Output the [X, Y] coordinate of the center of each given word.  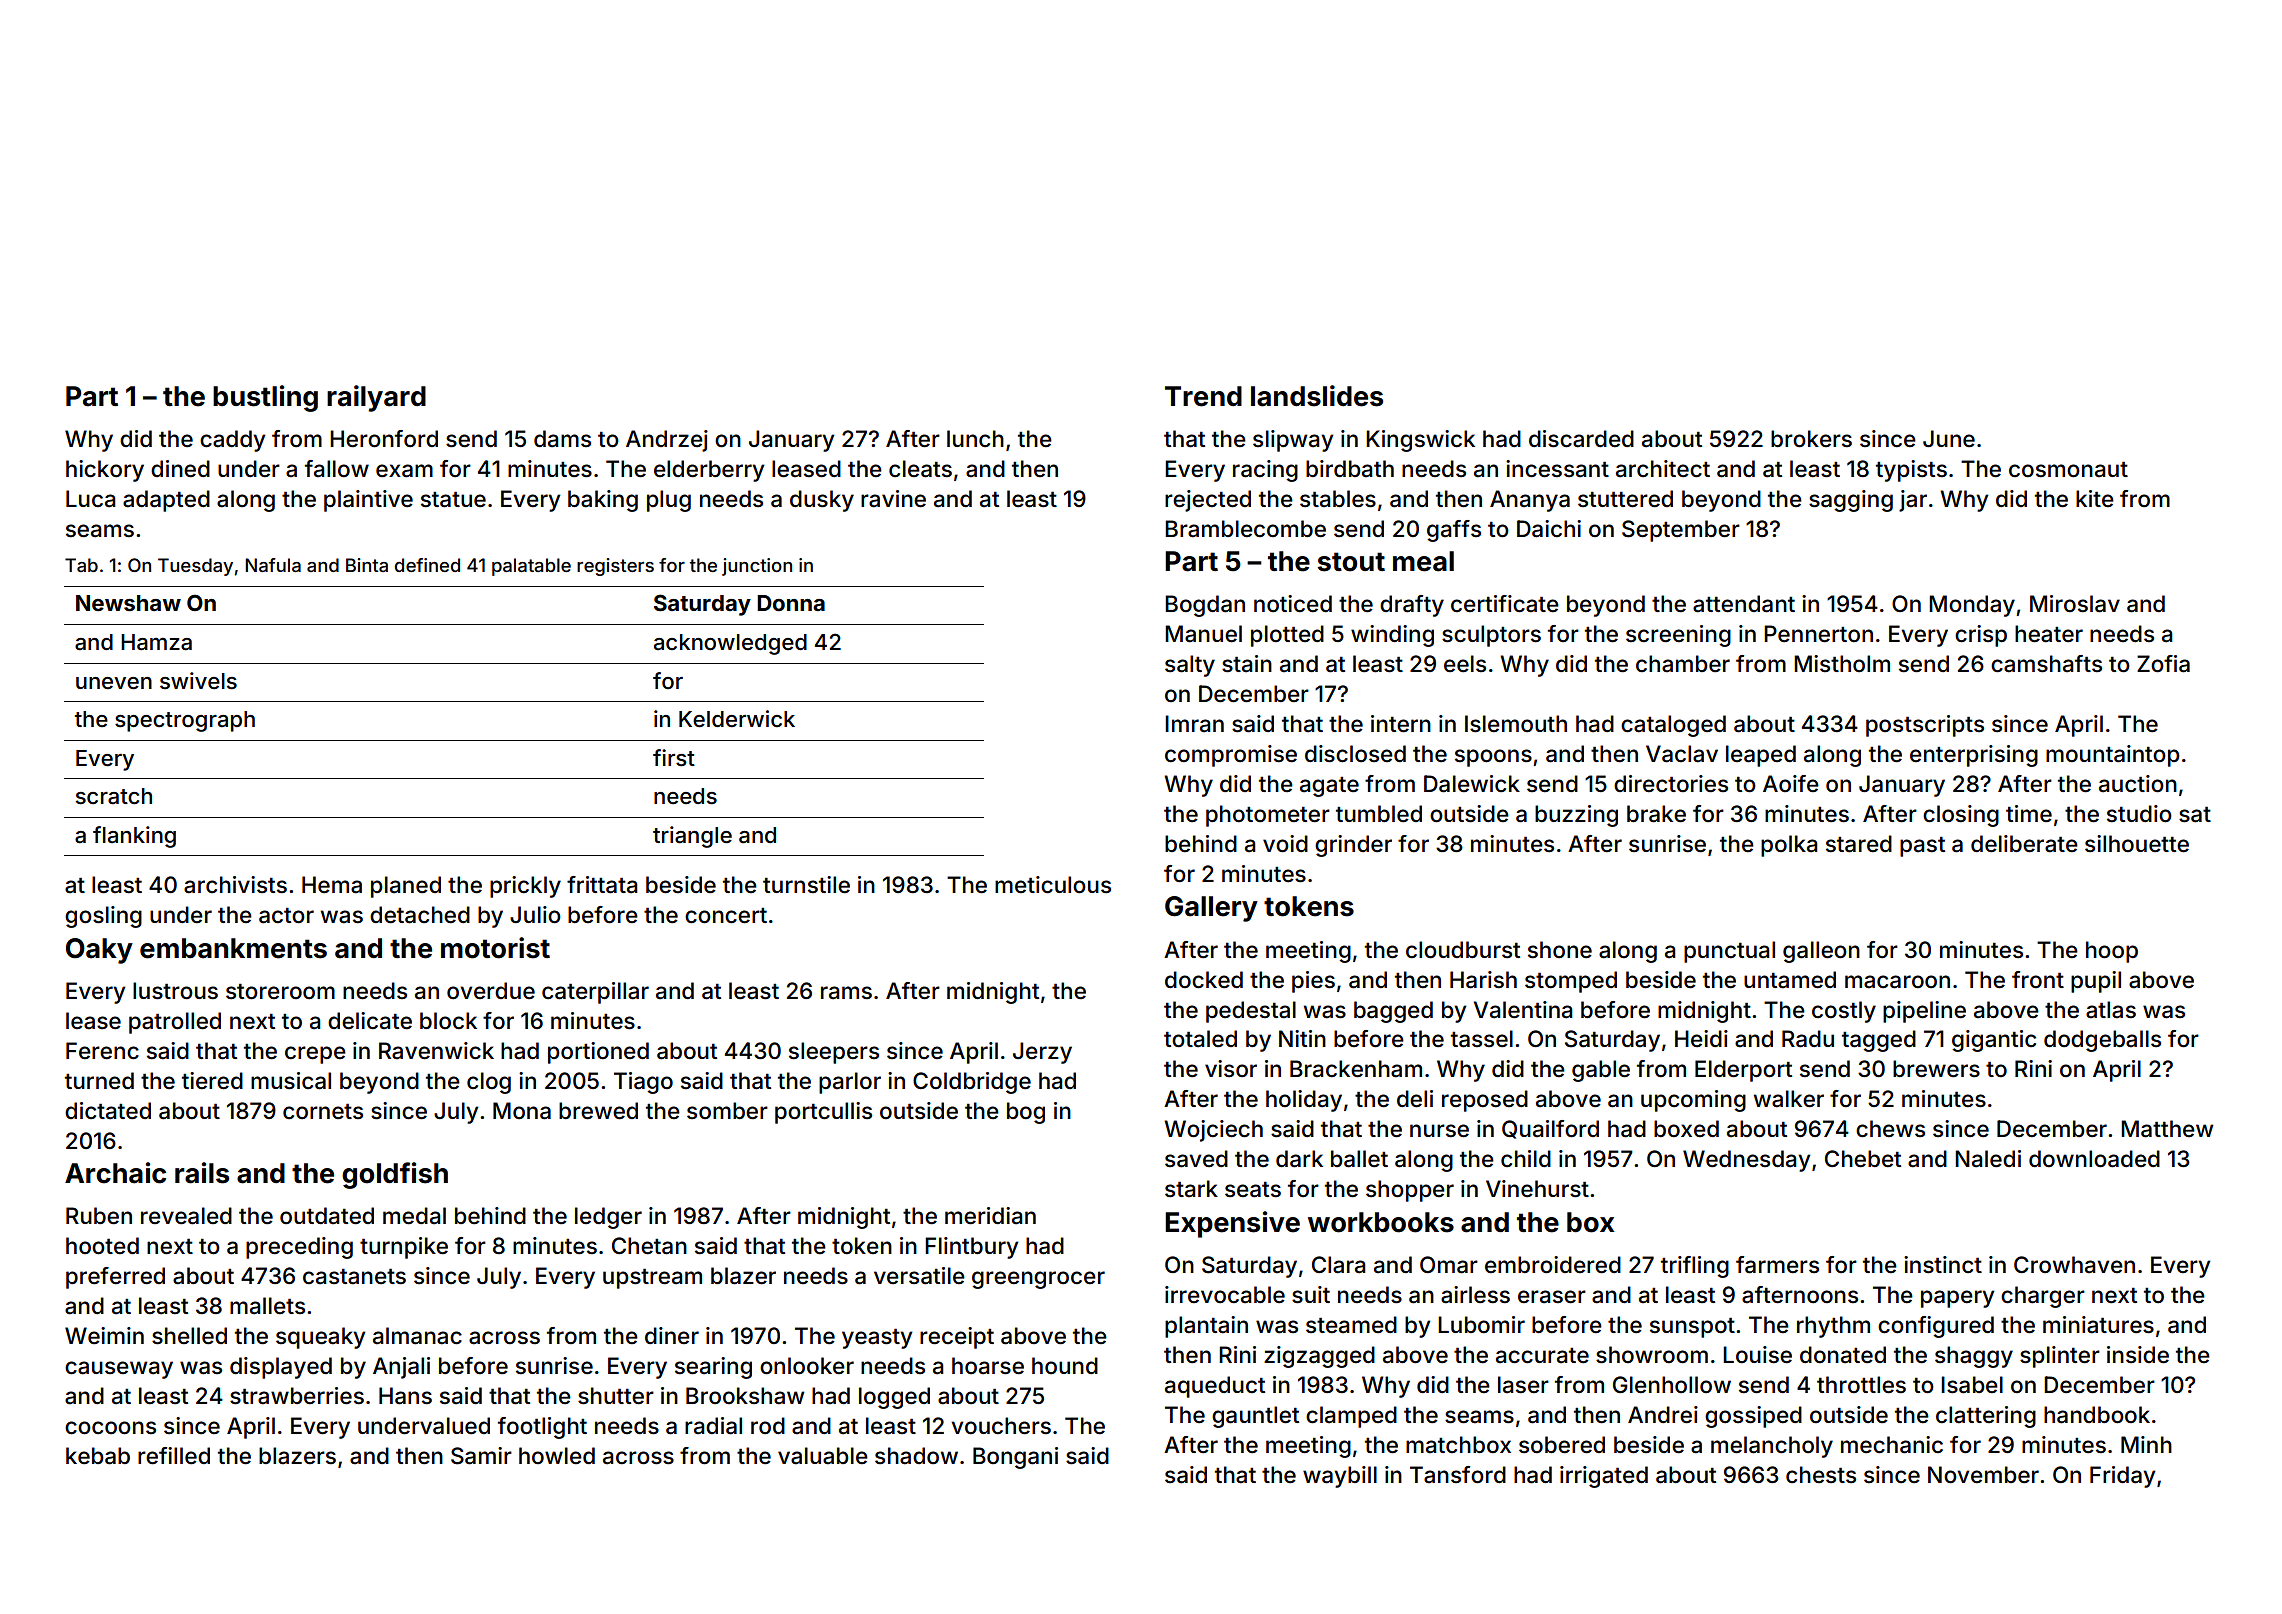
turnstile [806, 885]
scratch [114, 796]
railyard [376, 398]
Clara [1338, 1265]
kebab [98, 1456]
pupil [2096, 982]
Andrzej [667, 441]
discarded [1581, 439]
